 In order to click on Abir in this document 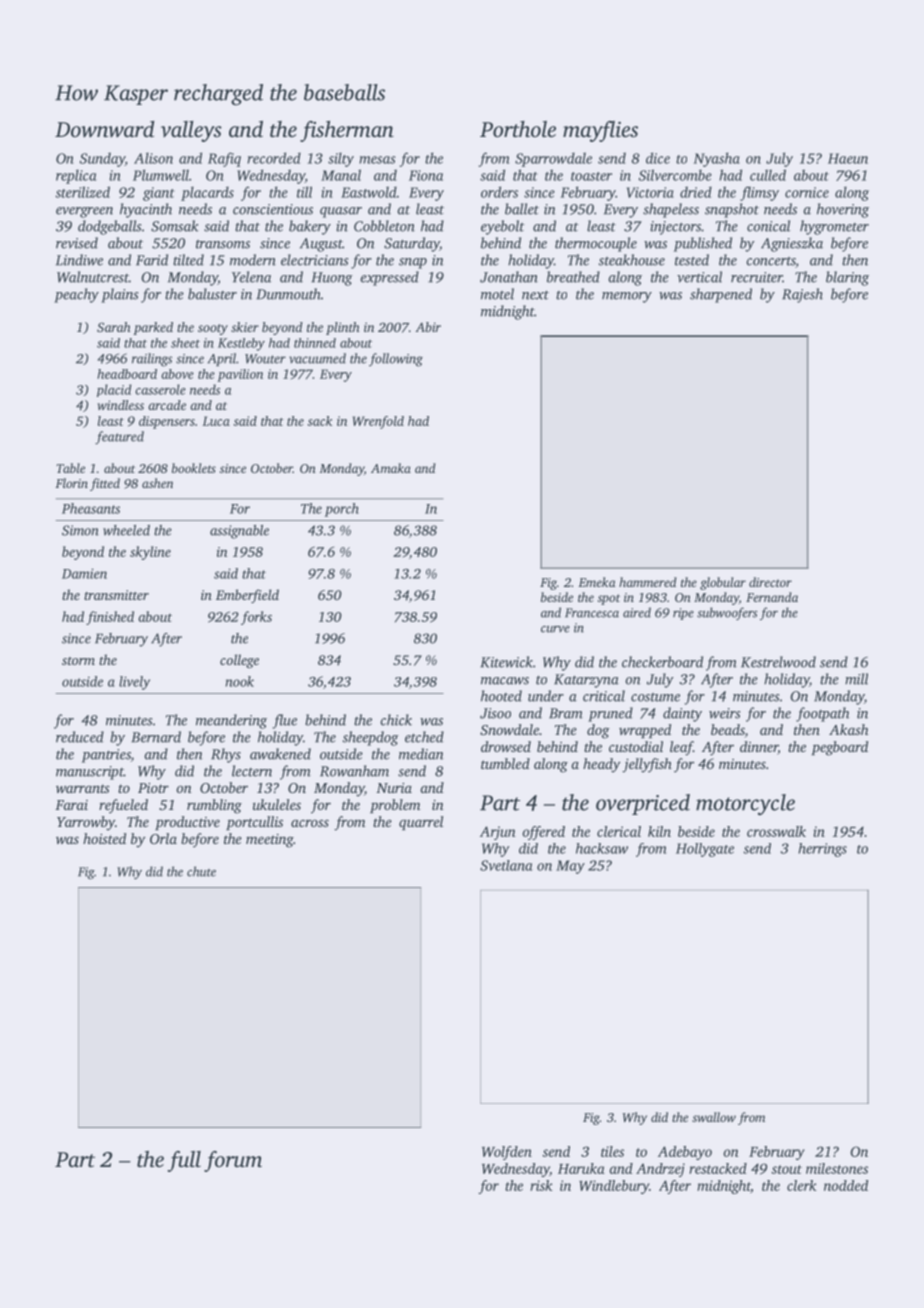, I will do `click(428, 327)`.
